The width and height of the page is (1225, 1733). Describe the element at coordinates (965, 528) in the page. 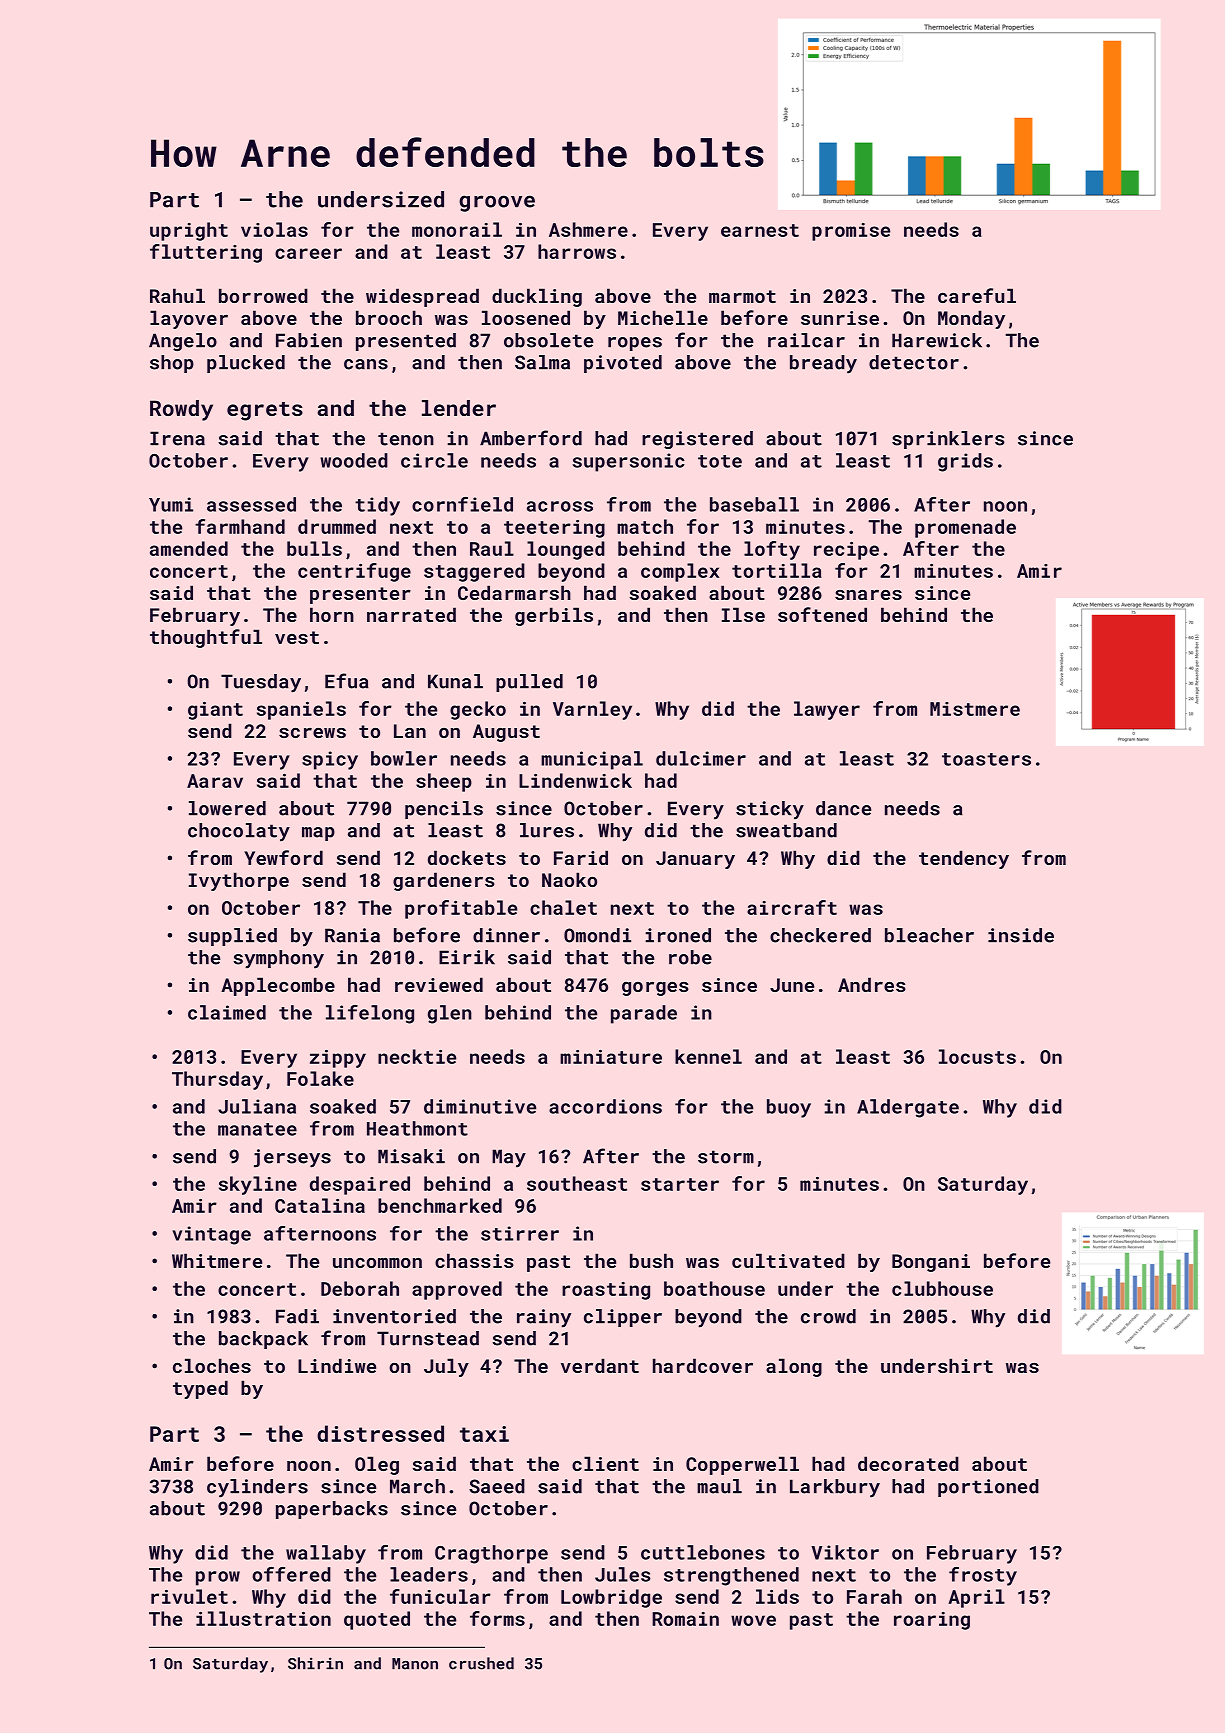

I see `promenade` at that location.
